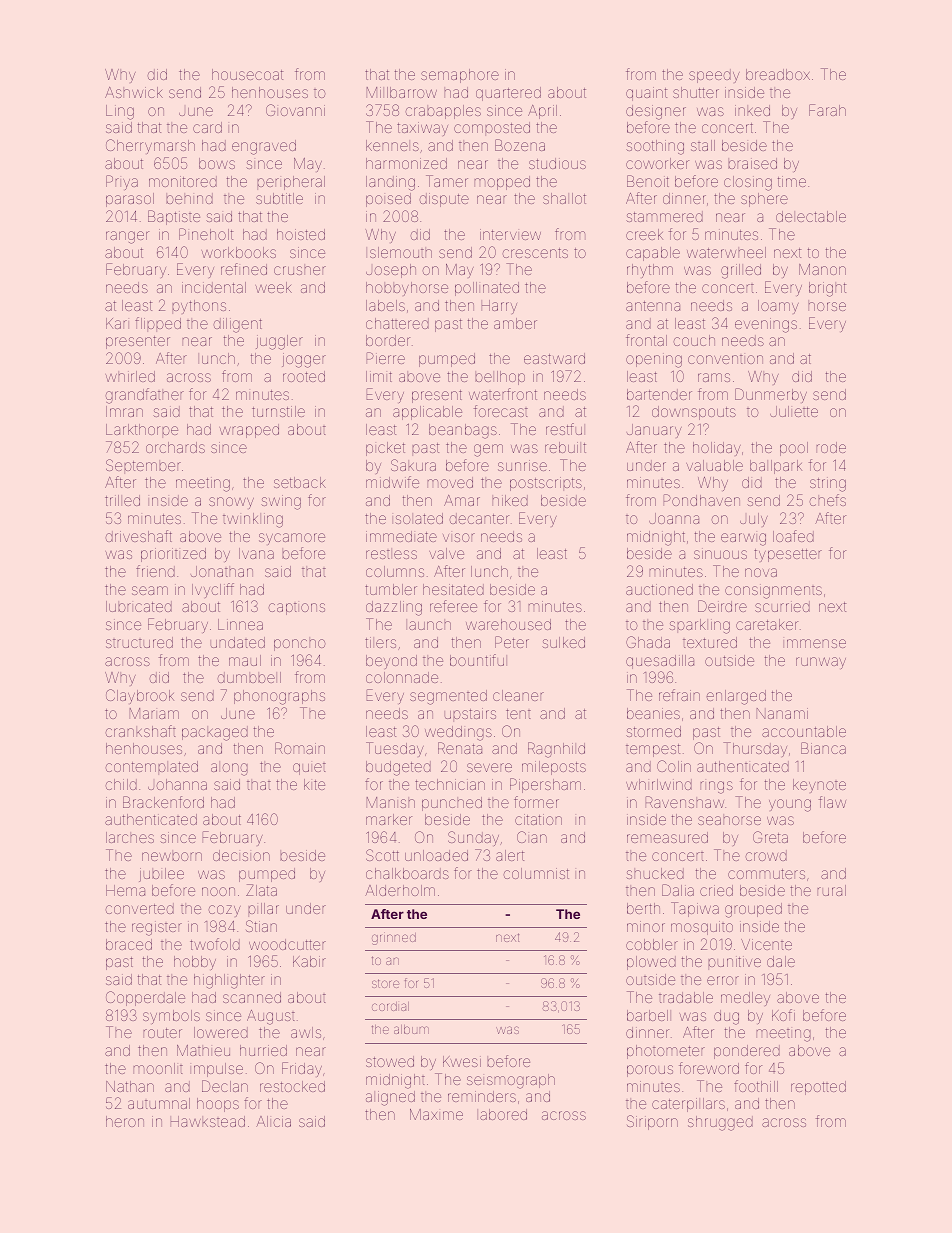 The image size is (952, 1233). I want to click on stowed, so click(390, 1061).
